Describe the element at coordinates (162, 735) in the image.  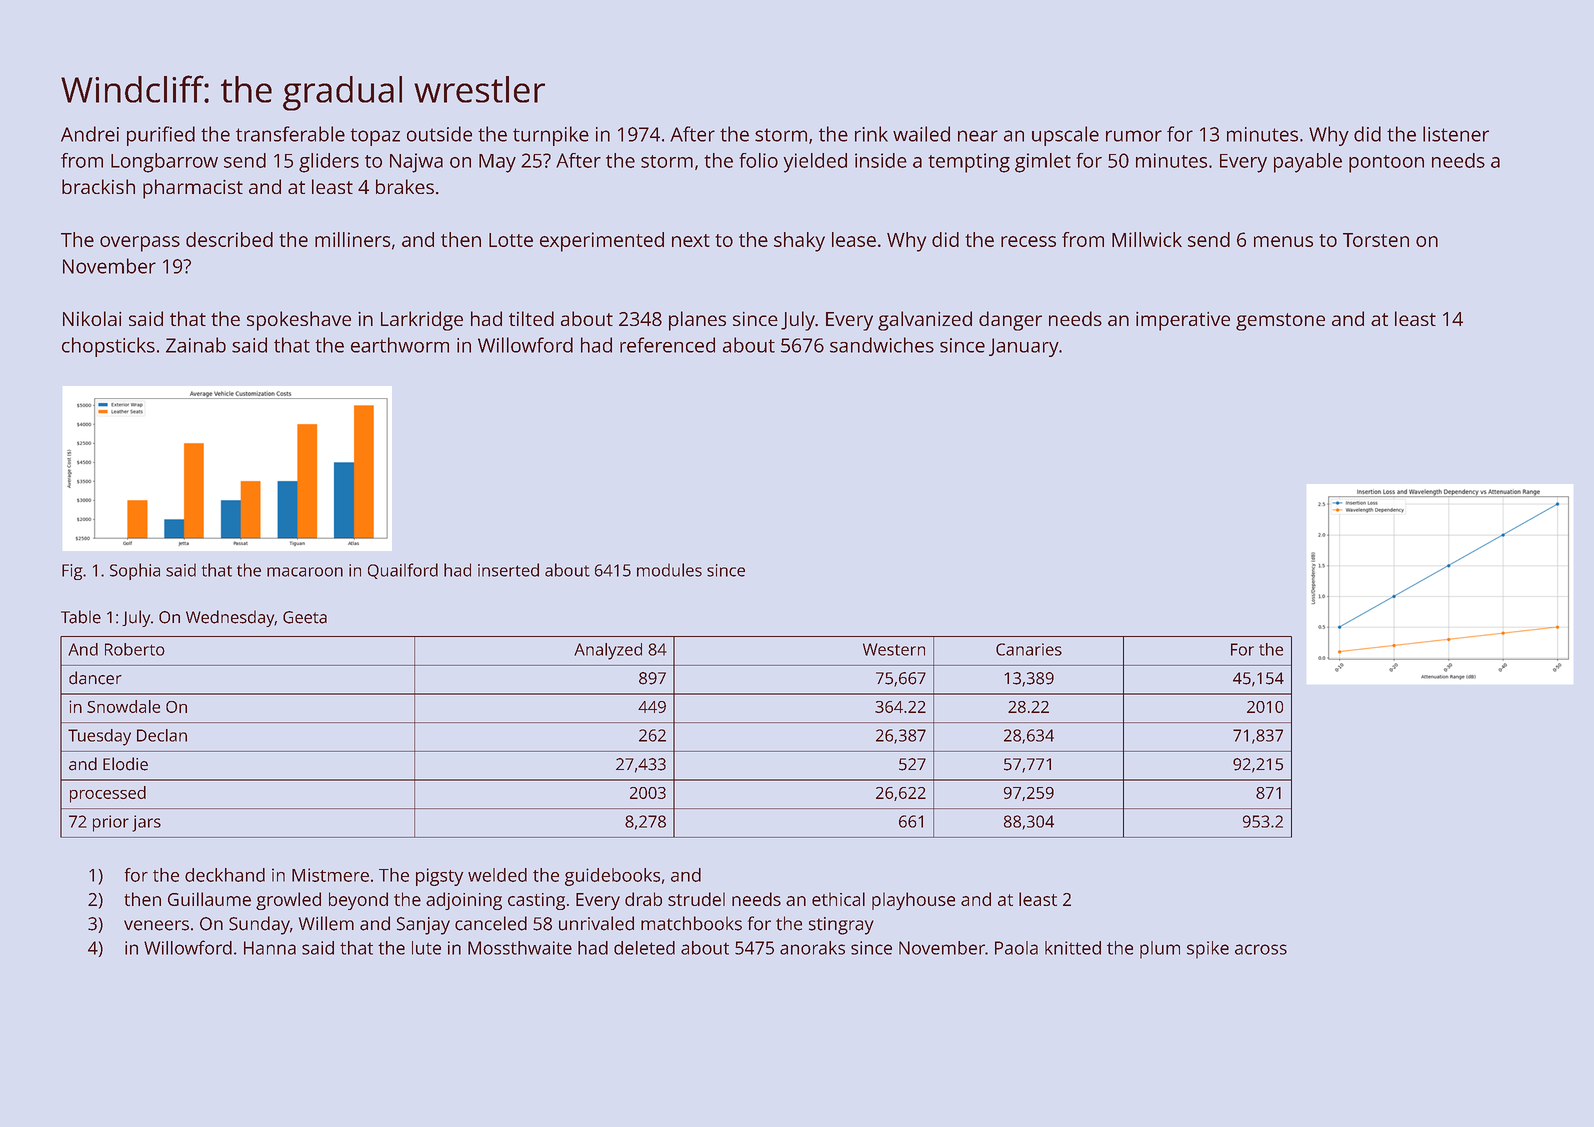
I see `Declan` at that location.
